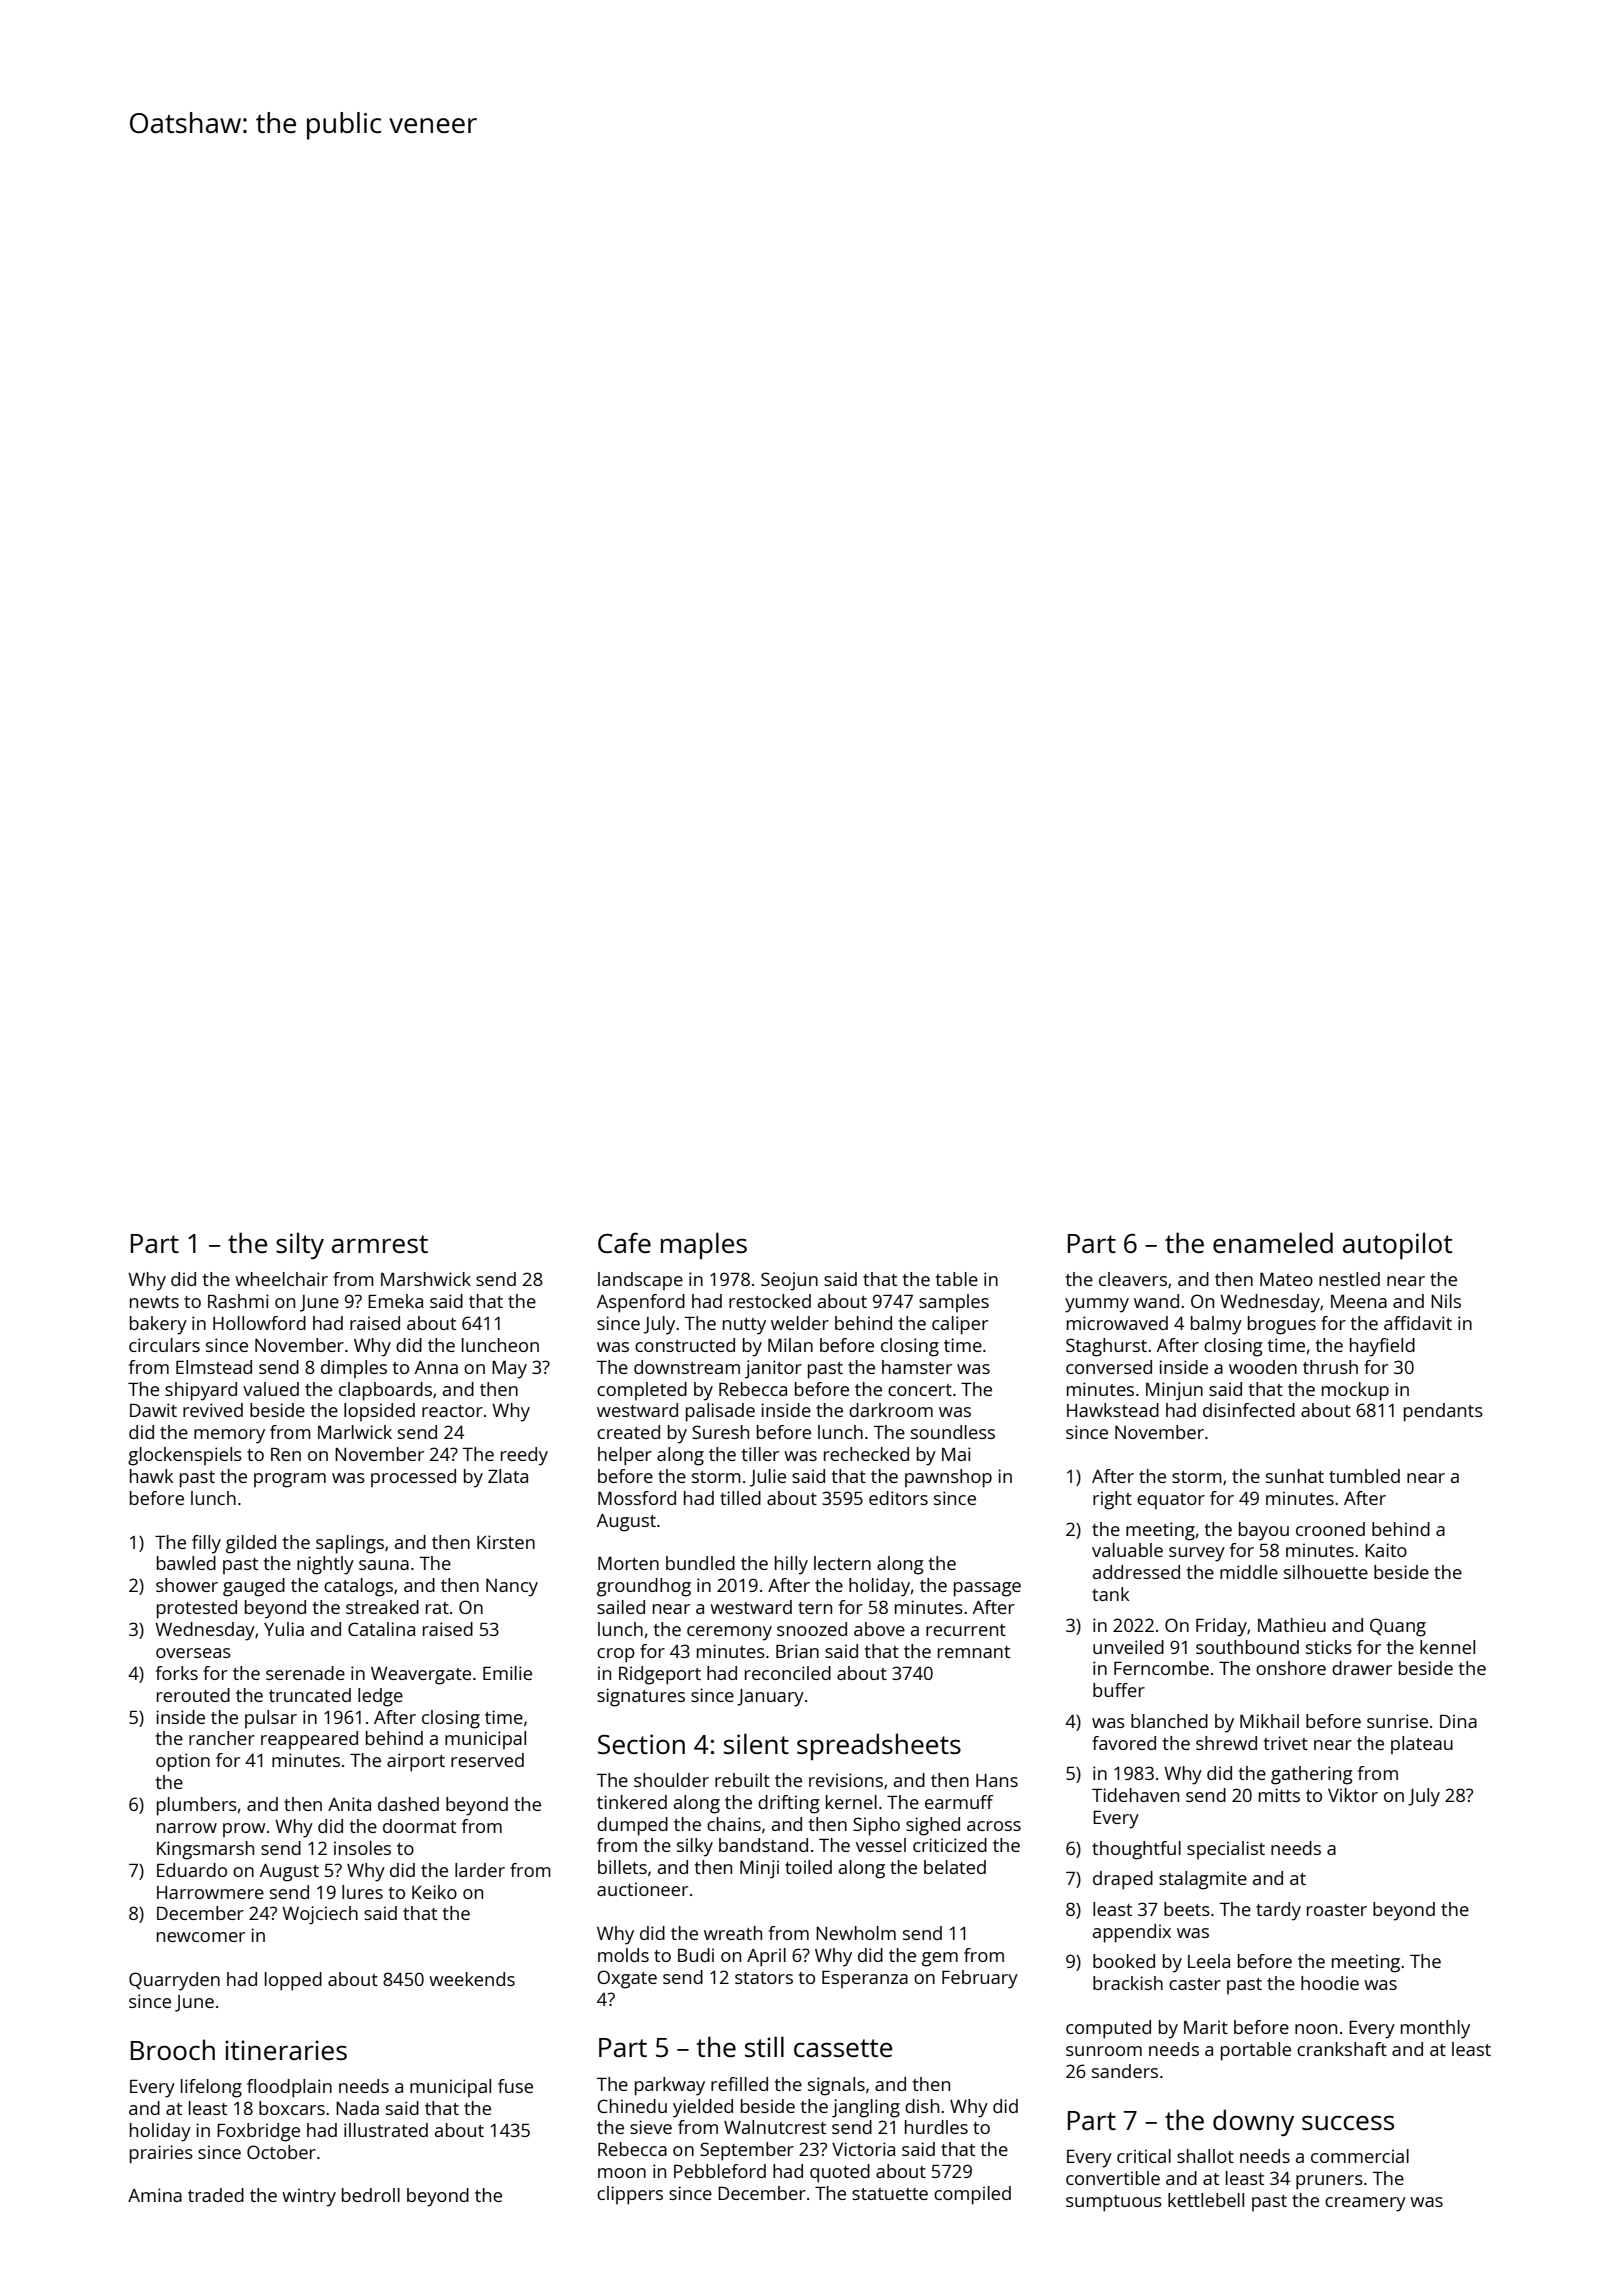  What do you see at coordinates (720, 1412) in the screenshot?
I see `palisade` at bounding box center [720, 1412].
